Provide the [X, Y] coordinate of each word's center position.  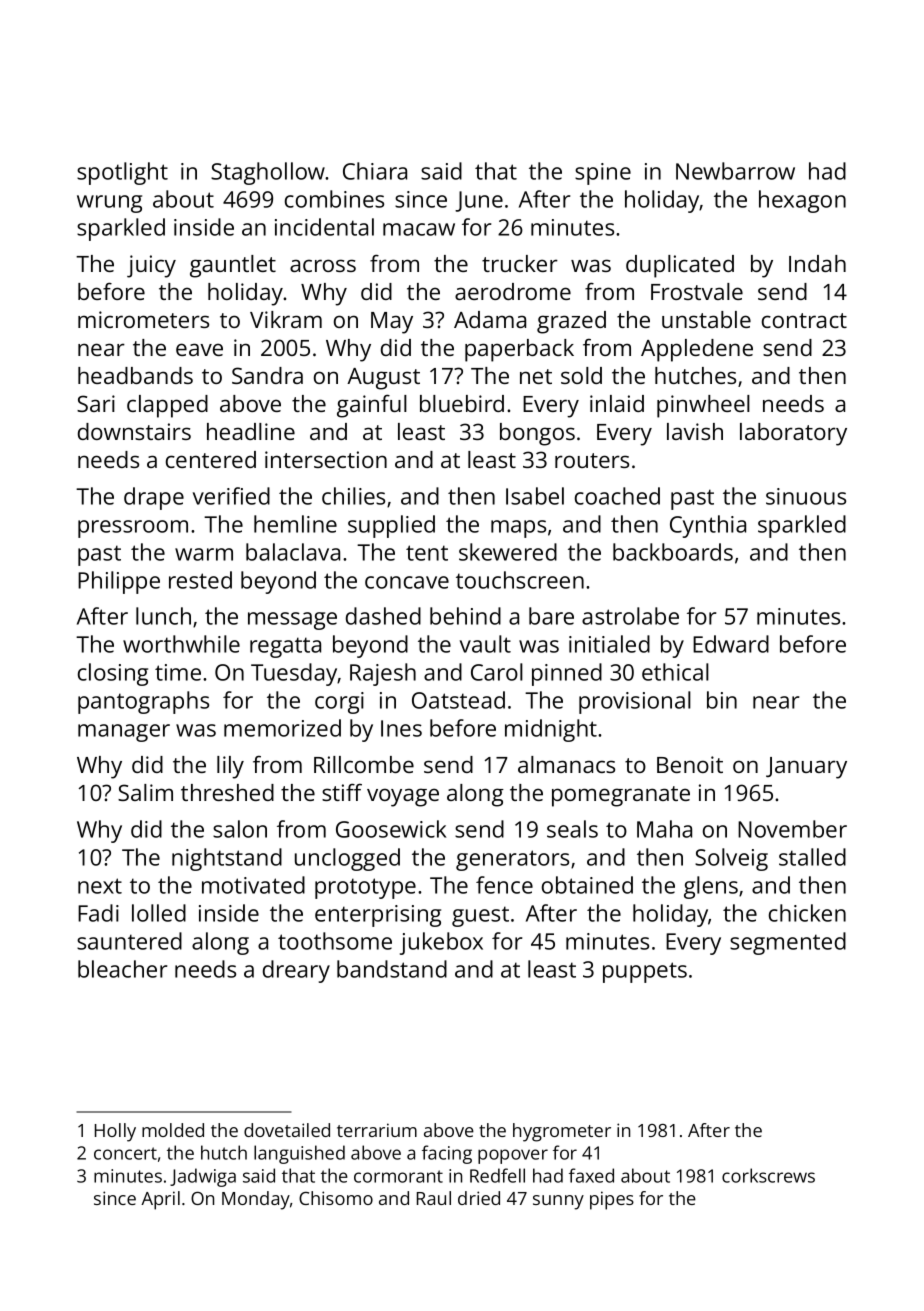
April [160, 1200]
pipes [612, 1200]
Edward [731, 644]
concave [407, 582]
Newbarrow [735, 171]
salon [240, 829]
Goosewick [391, 829]
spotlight [122, 173]
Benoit [690, 764]
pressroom [133, 529]
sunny [558, 1202]
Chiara [375, 171]
